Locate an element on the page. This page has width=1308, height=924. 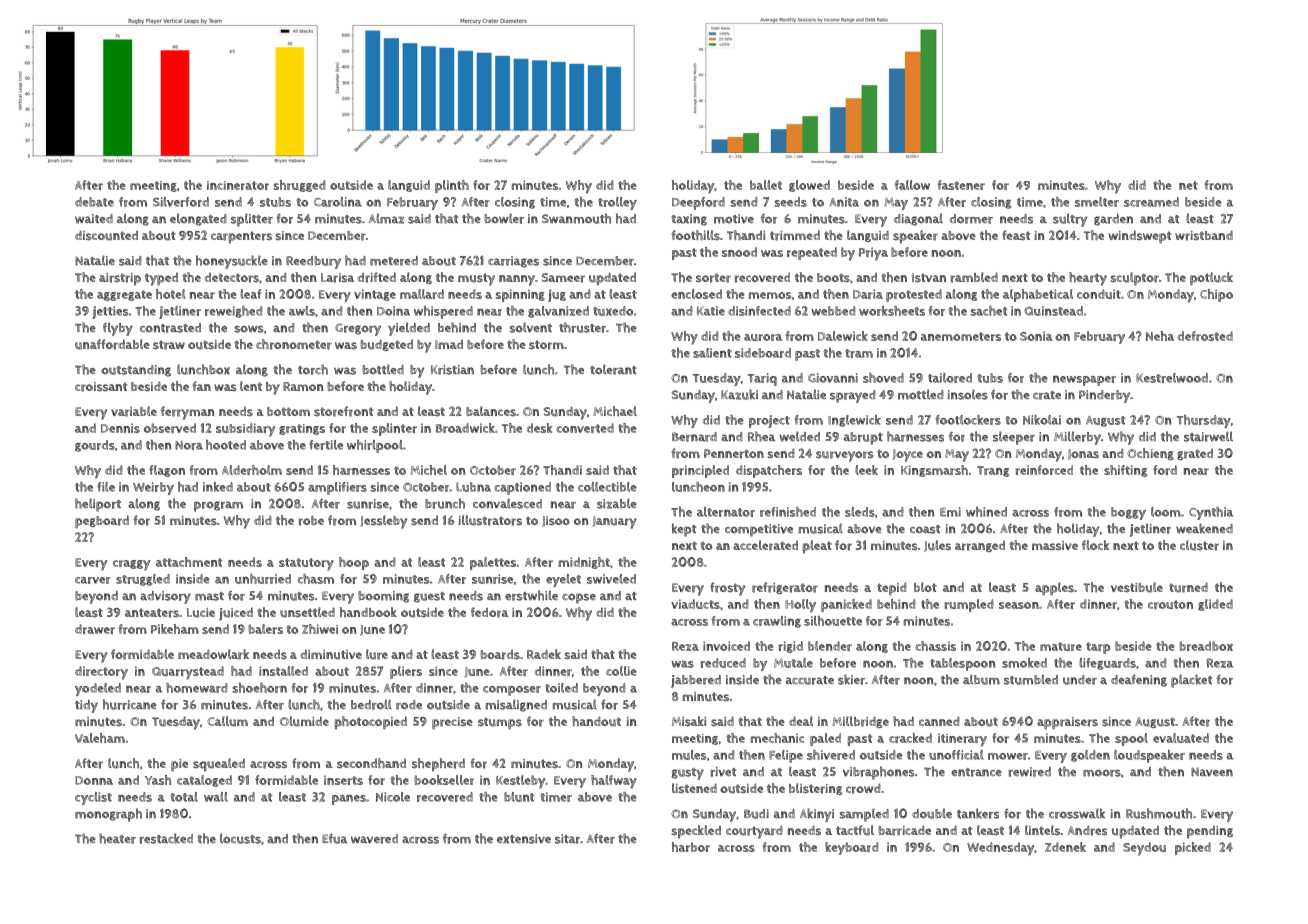
Naveen is located at coordinates (1212, 772).
